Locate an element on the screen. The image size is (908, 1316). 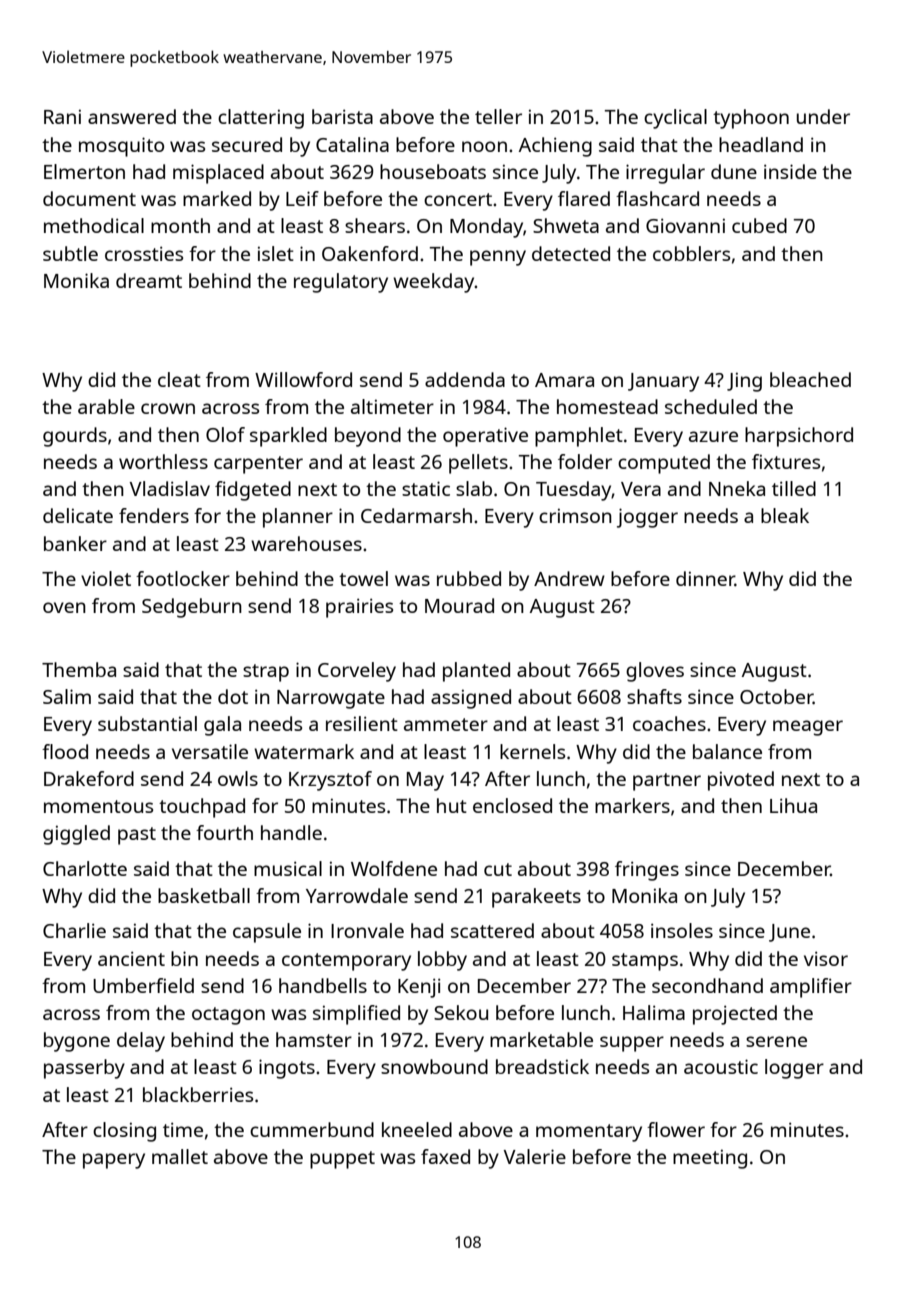
fringes is located at coordinates (647, 871).
